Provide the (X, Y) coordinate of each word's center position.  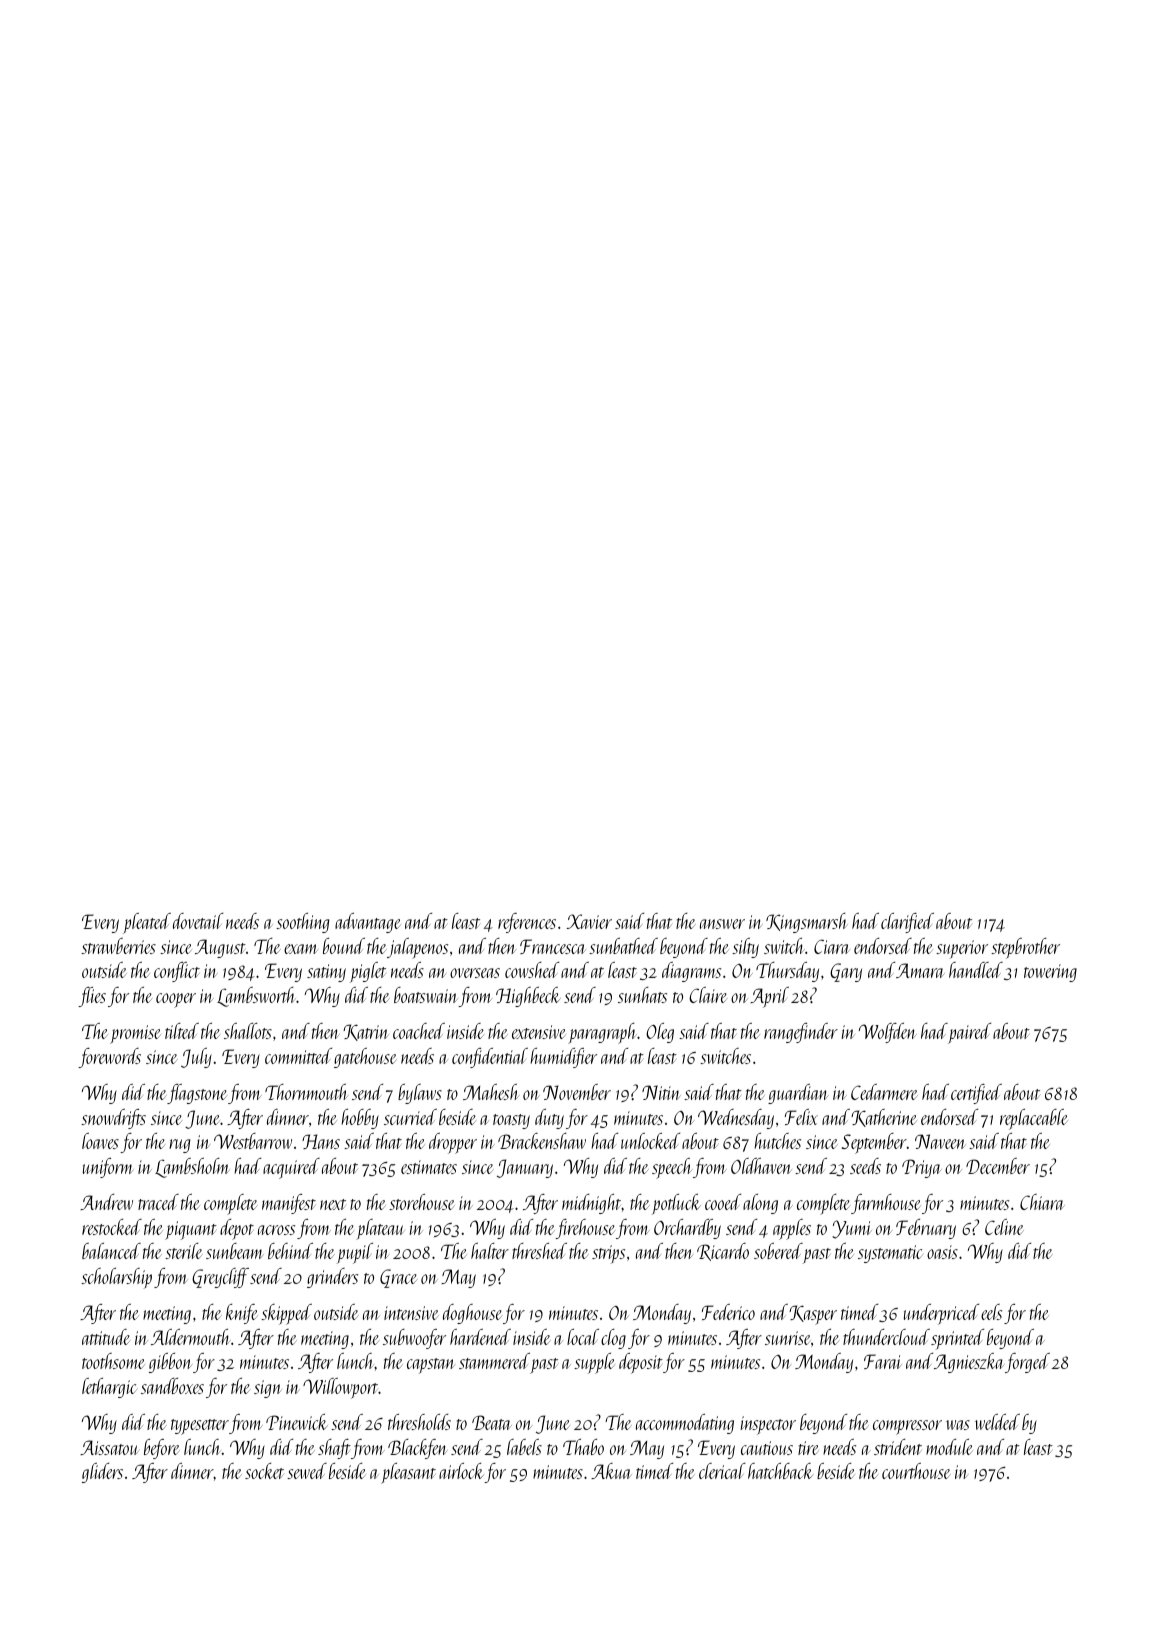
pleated (147, 923)
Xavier (589, 921)
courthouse (916, 1471)
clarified (907, 923)
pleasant (408, 1473)
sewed (307, 1471)
